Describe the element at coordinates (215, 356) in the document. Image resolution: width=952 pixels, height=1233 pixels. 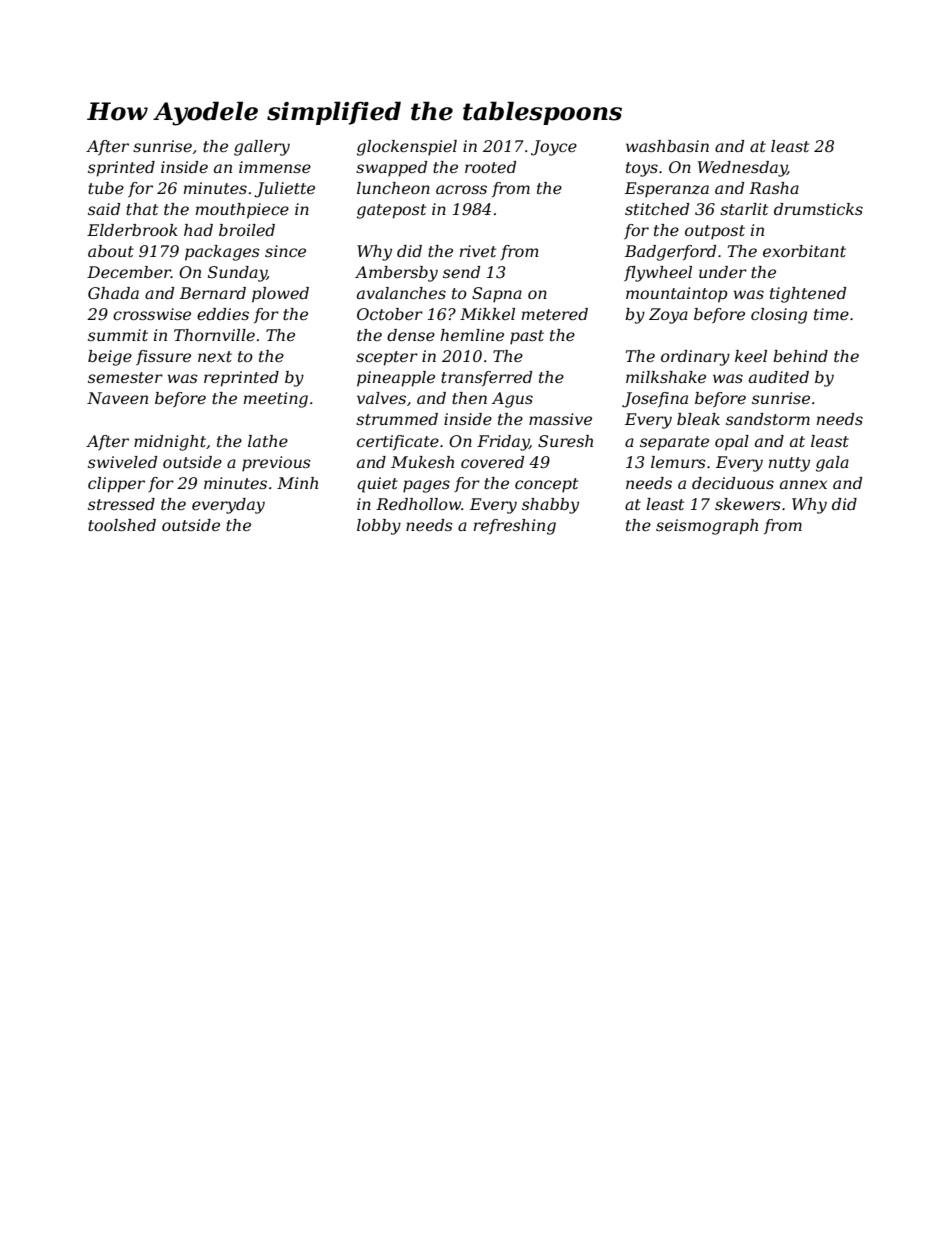
I see `next` at that location.
